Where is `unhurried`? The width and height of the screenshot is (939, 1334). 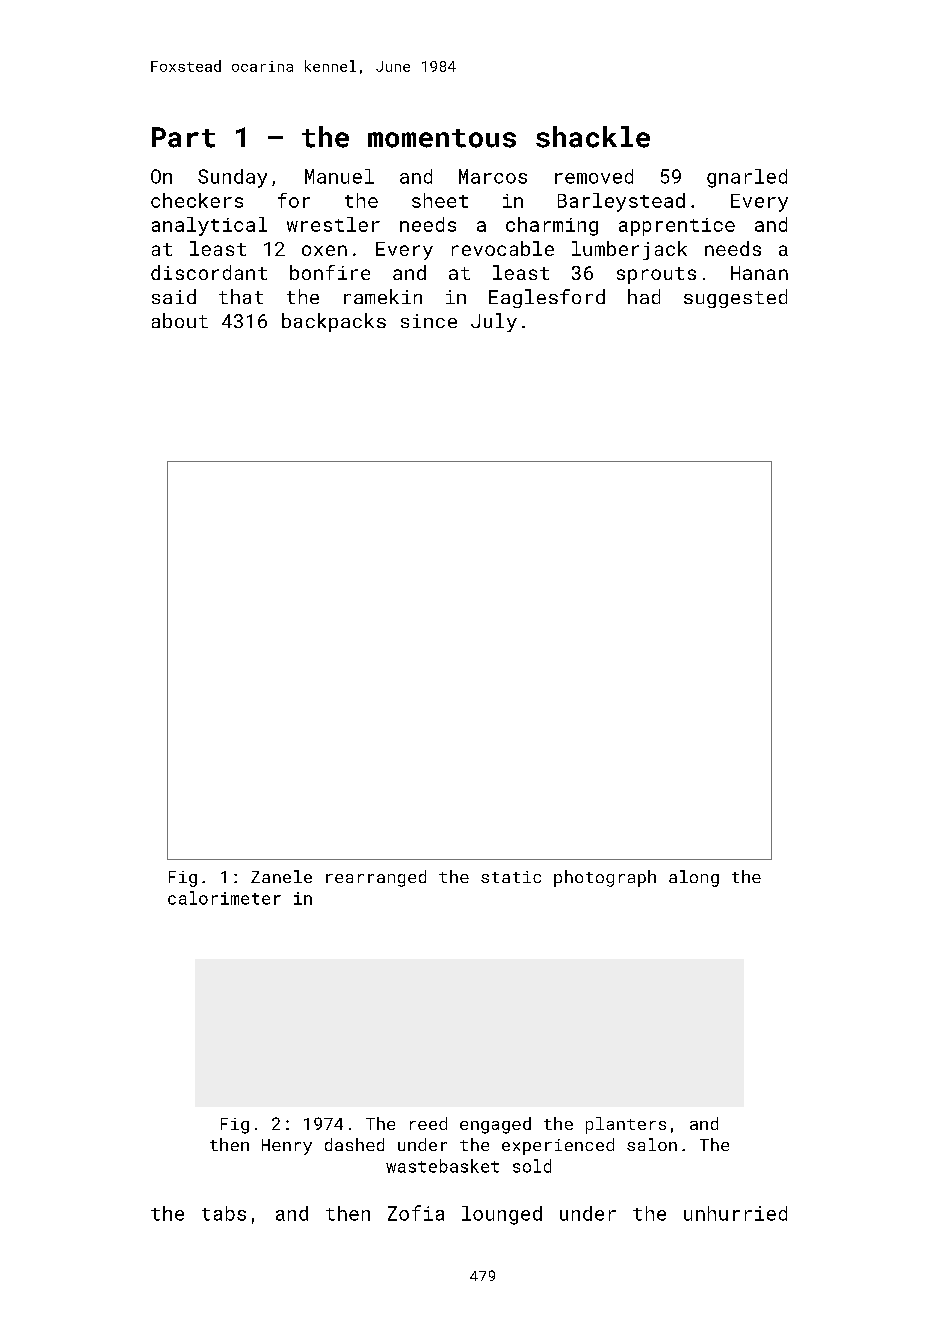 unhurried is located at coordinates (735, 1213).
